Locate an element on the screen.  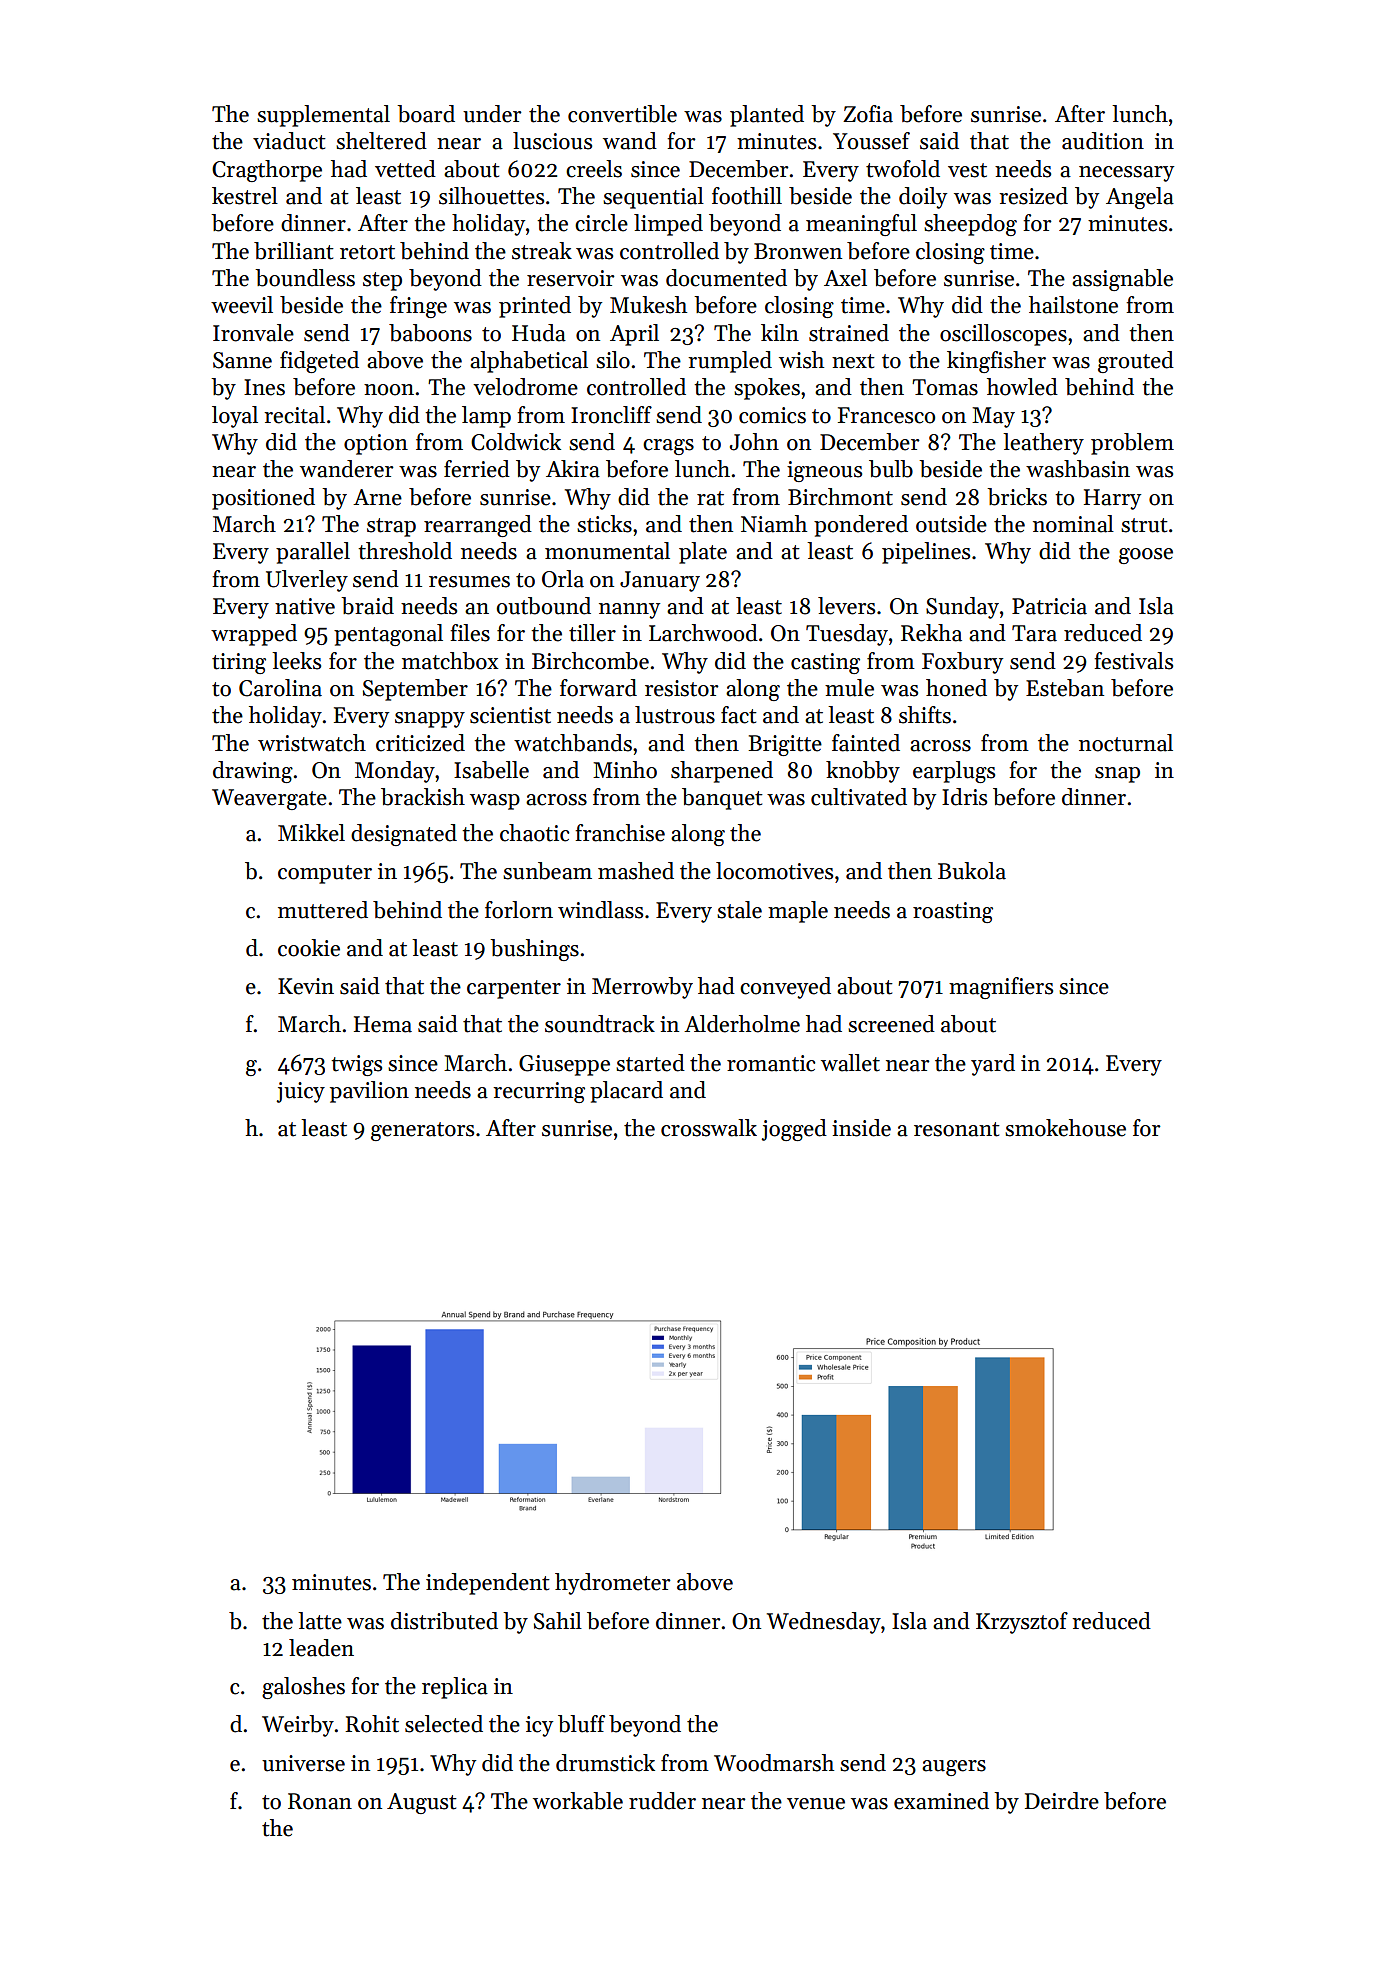
Ronan is located at coordinates (320, 1801).
